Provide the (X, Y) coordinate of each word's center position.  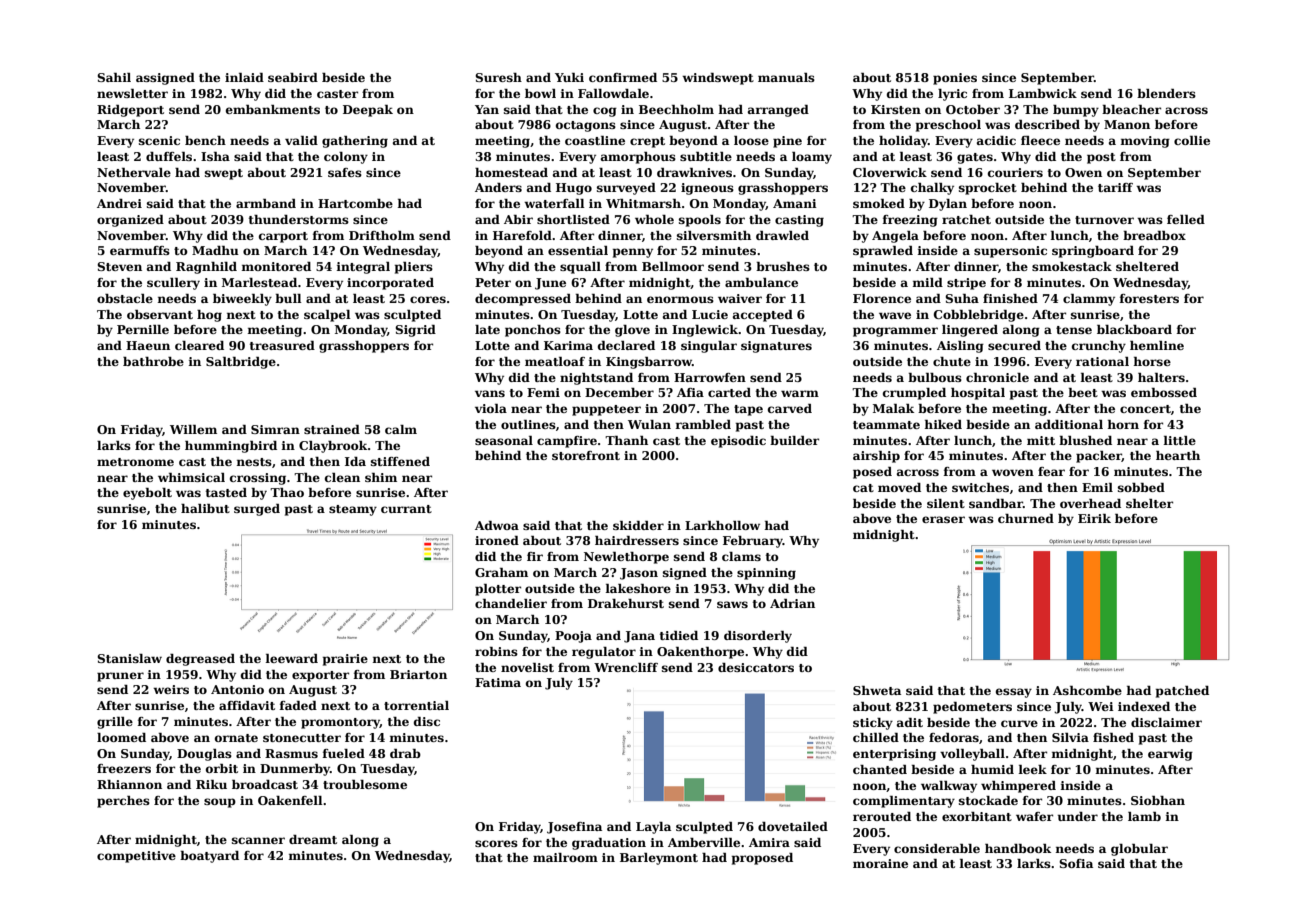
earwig (1170, 755)
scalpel (327, 316)
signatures (776, 347)
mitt (1041, 440)
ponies (955, 79)
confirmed (623, 77)
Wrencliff (626, 667)
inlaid (244, 77)
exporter (320, 676)
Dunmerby (295, 770)
